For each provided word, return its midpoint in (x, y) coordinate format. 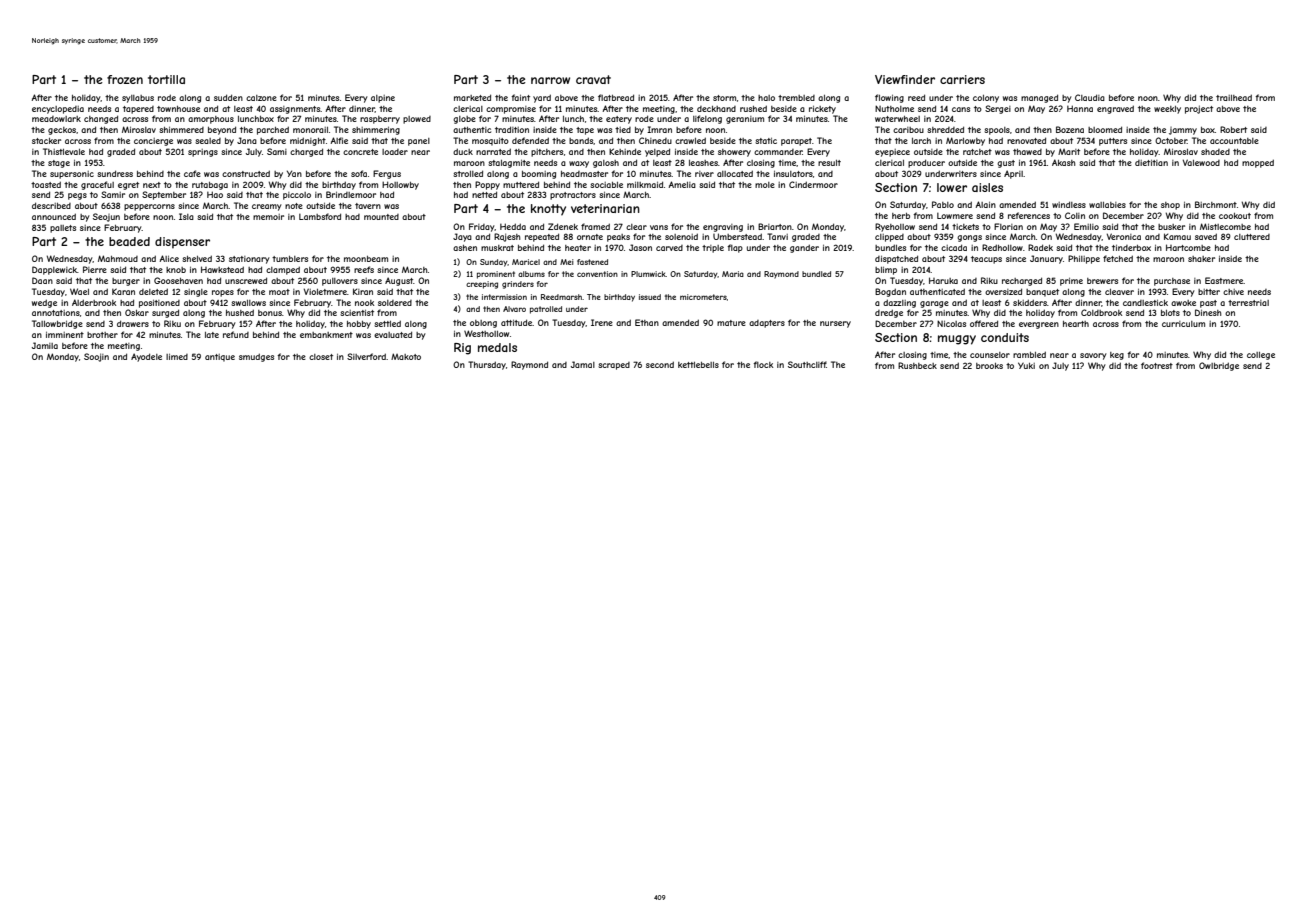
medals (497, 347)
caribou (908, 130)
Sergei (998, 109)
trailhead (1234, 97)
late (212, 335)
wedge (44, 303)
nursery (835, 324)
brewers (1102, 281)
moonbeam (366, 259)
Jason (640, 247)
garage (934, 304)
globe (464, 120)
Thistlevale (64, 151)
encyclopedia (58, 110)
